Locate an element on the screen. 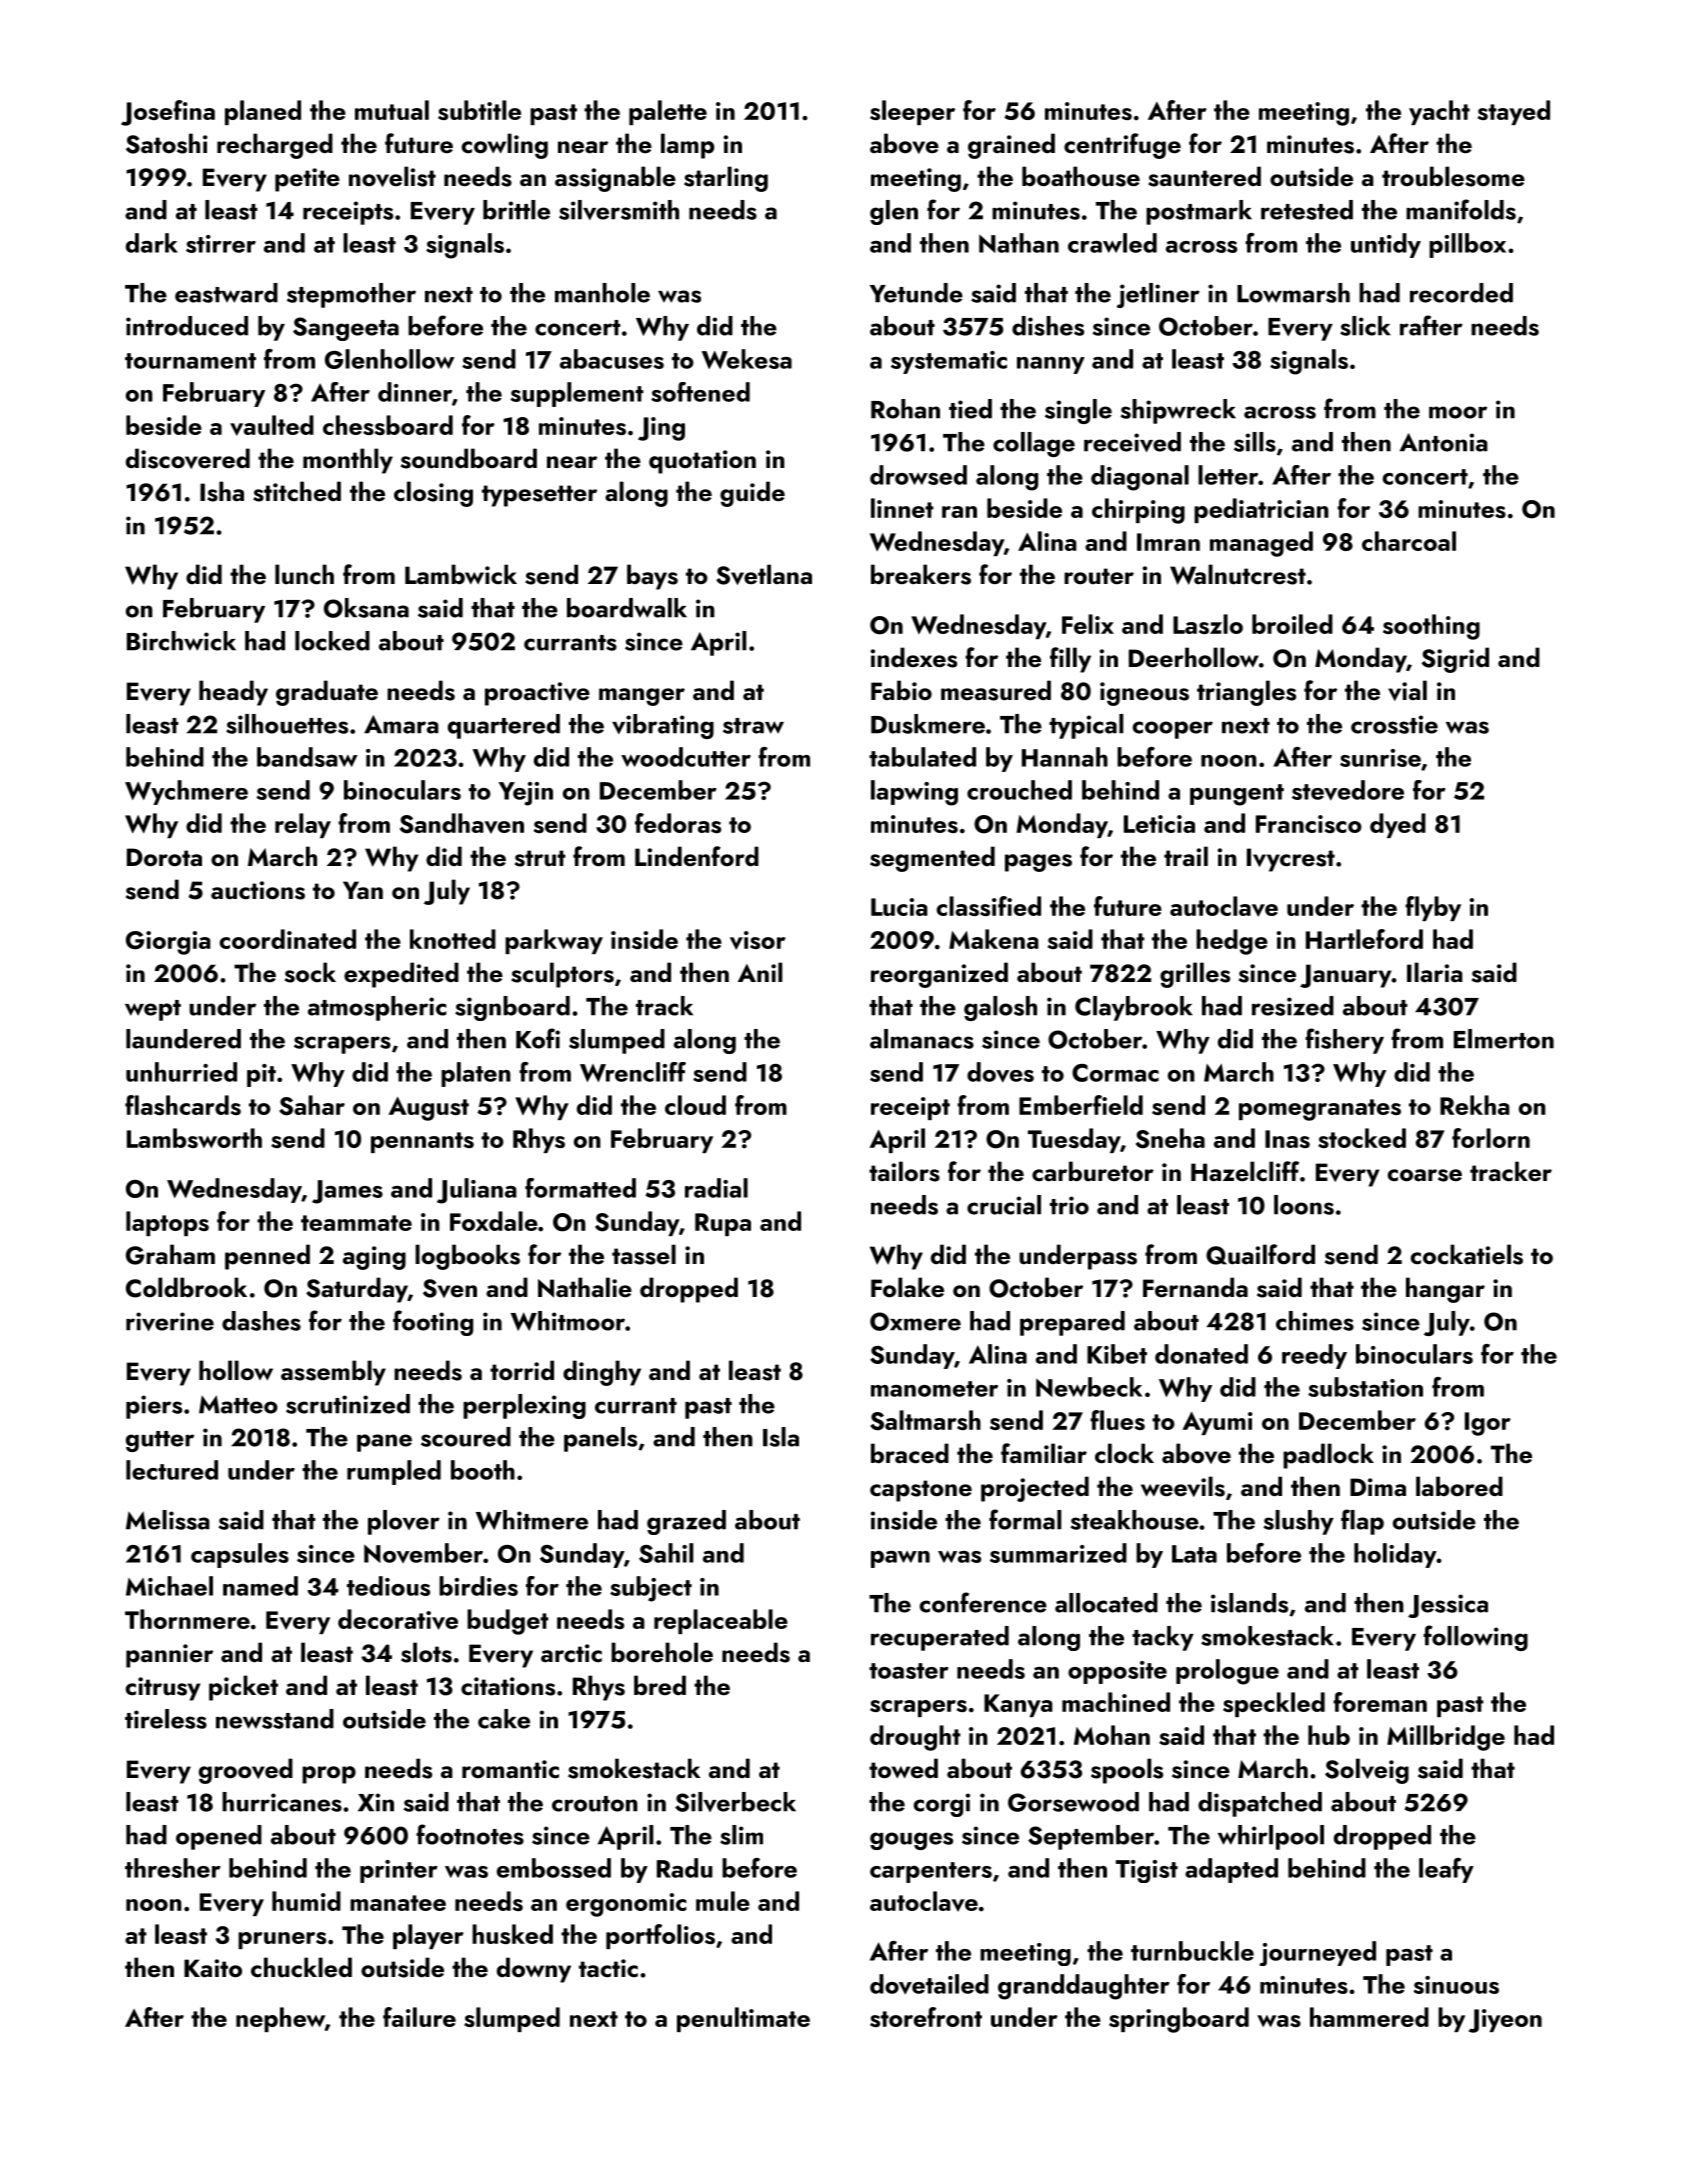 The image size is (1683, 2178). mule is located at coordinates (723, 1901).
